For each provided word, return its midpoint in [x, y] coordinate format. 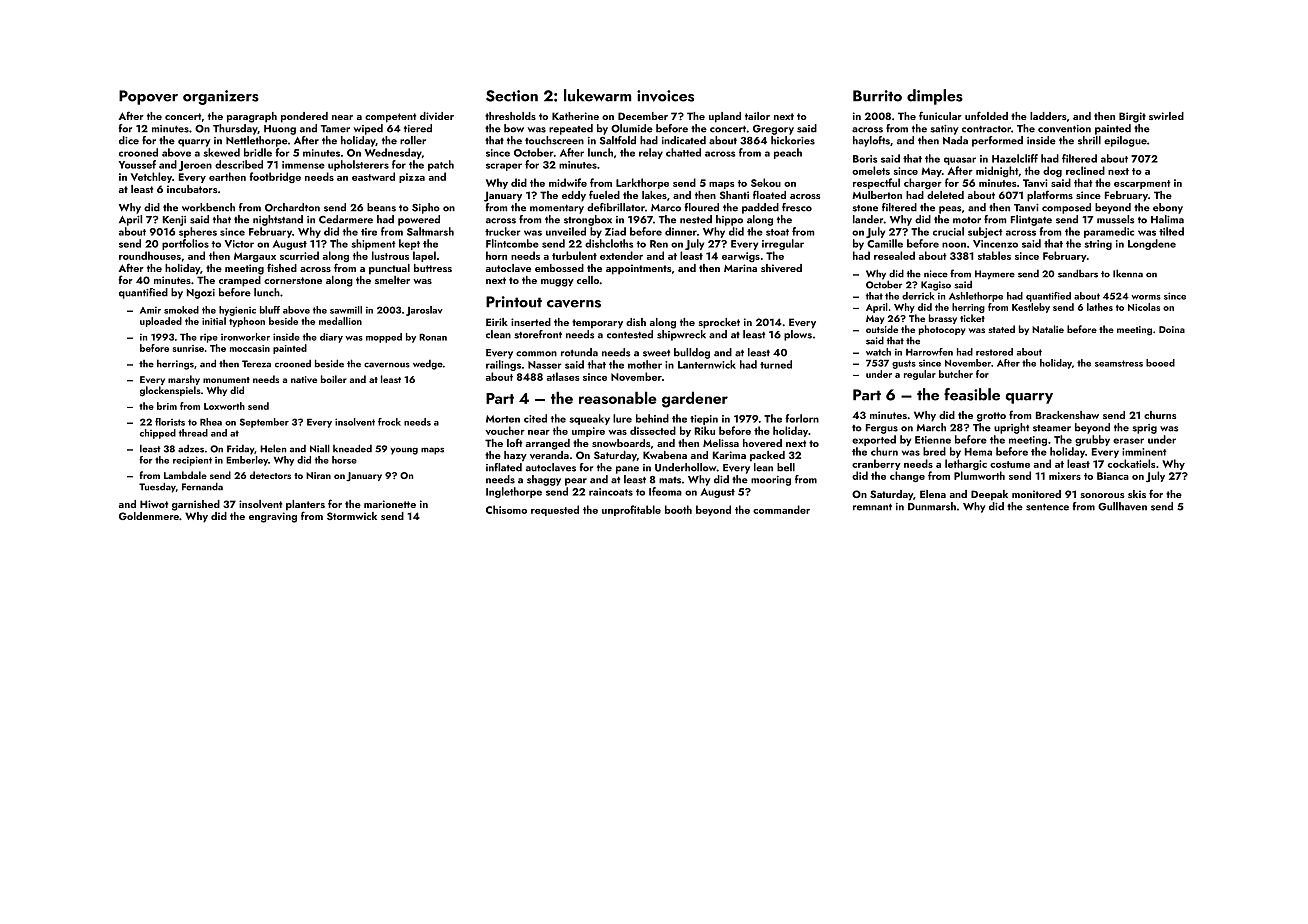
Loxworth [224, 406]
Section [512, 96]
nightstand [278, 220]
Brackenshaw [1067, 415]
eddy [574, 196]
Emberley [247, 461]
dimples [935, 97]
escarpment [1142, 184]
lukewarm [597, 95]
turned [776, 364]
